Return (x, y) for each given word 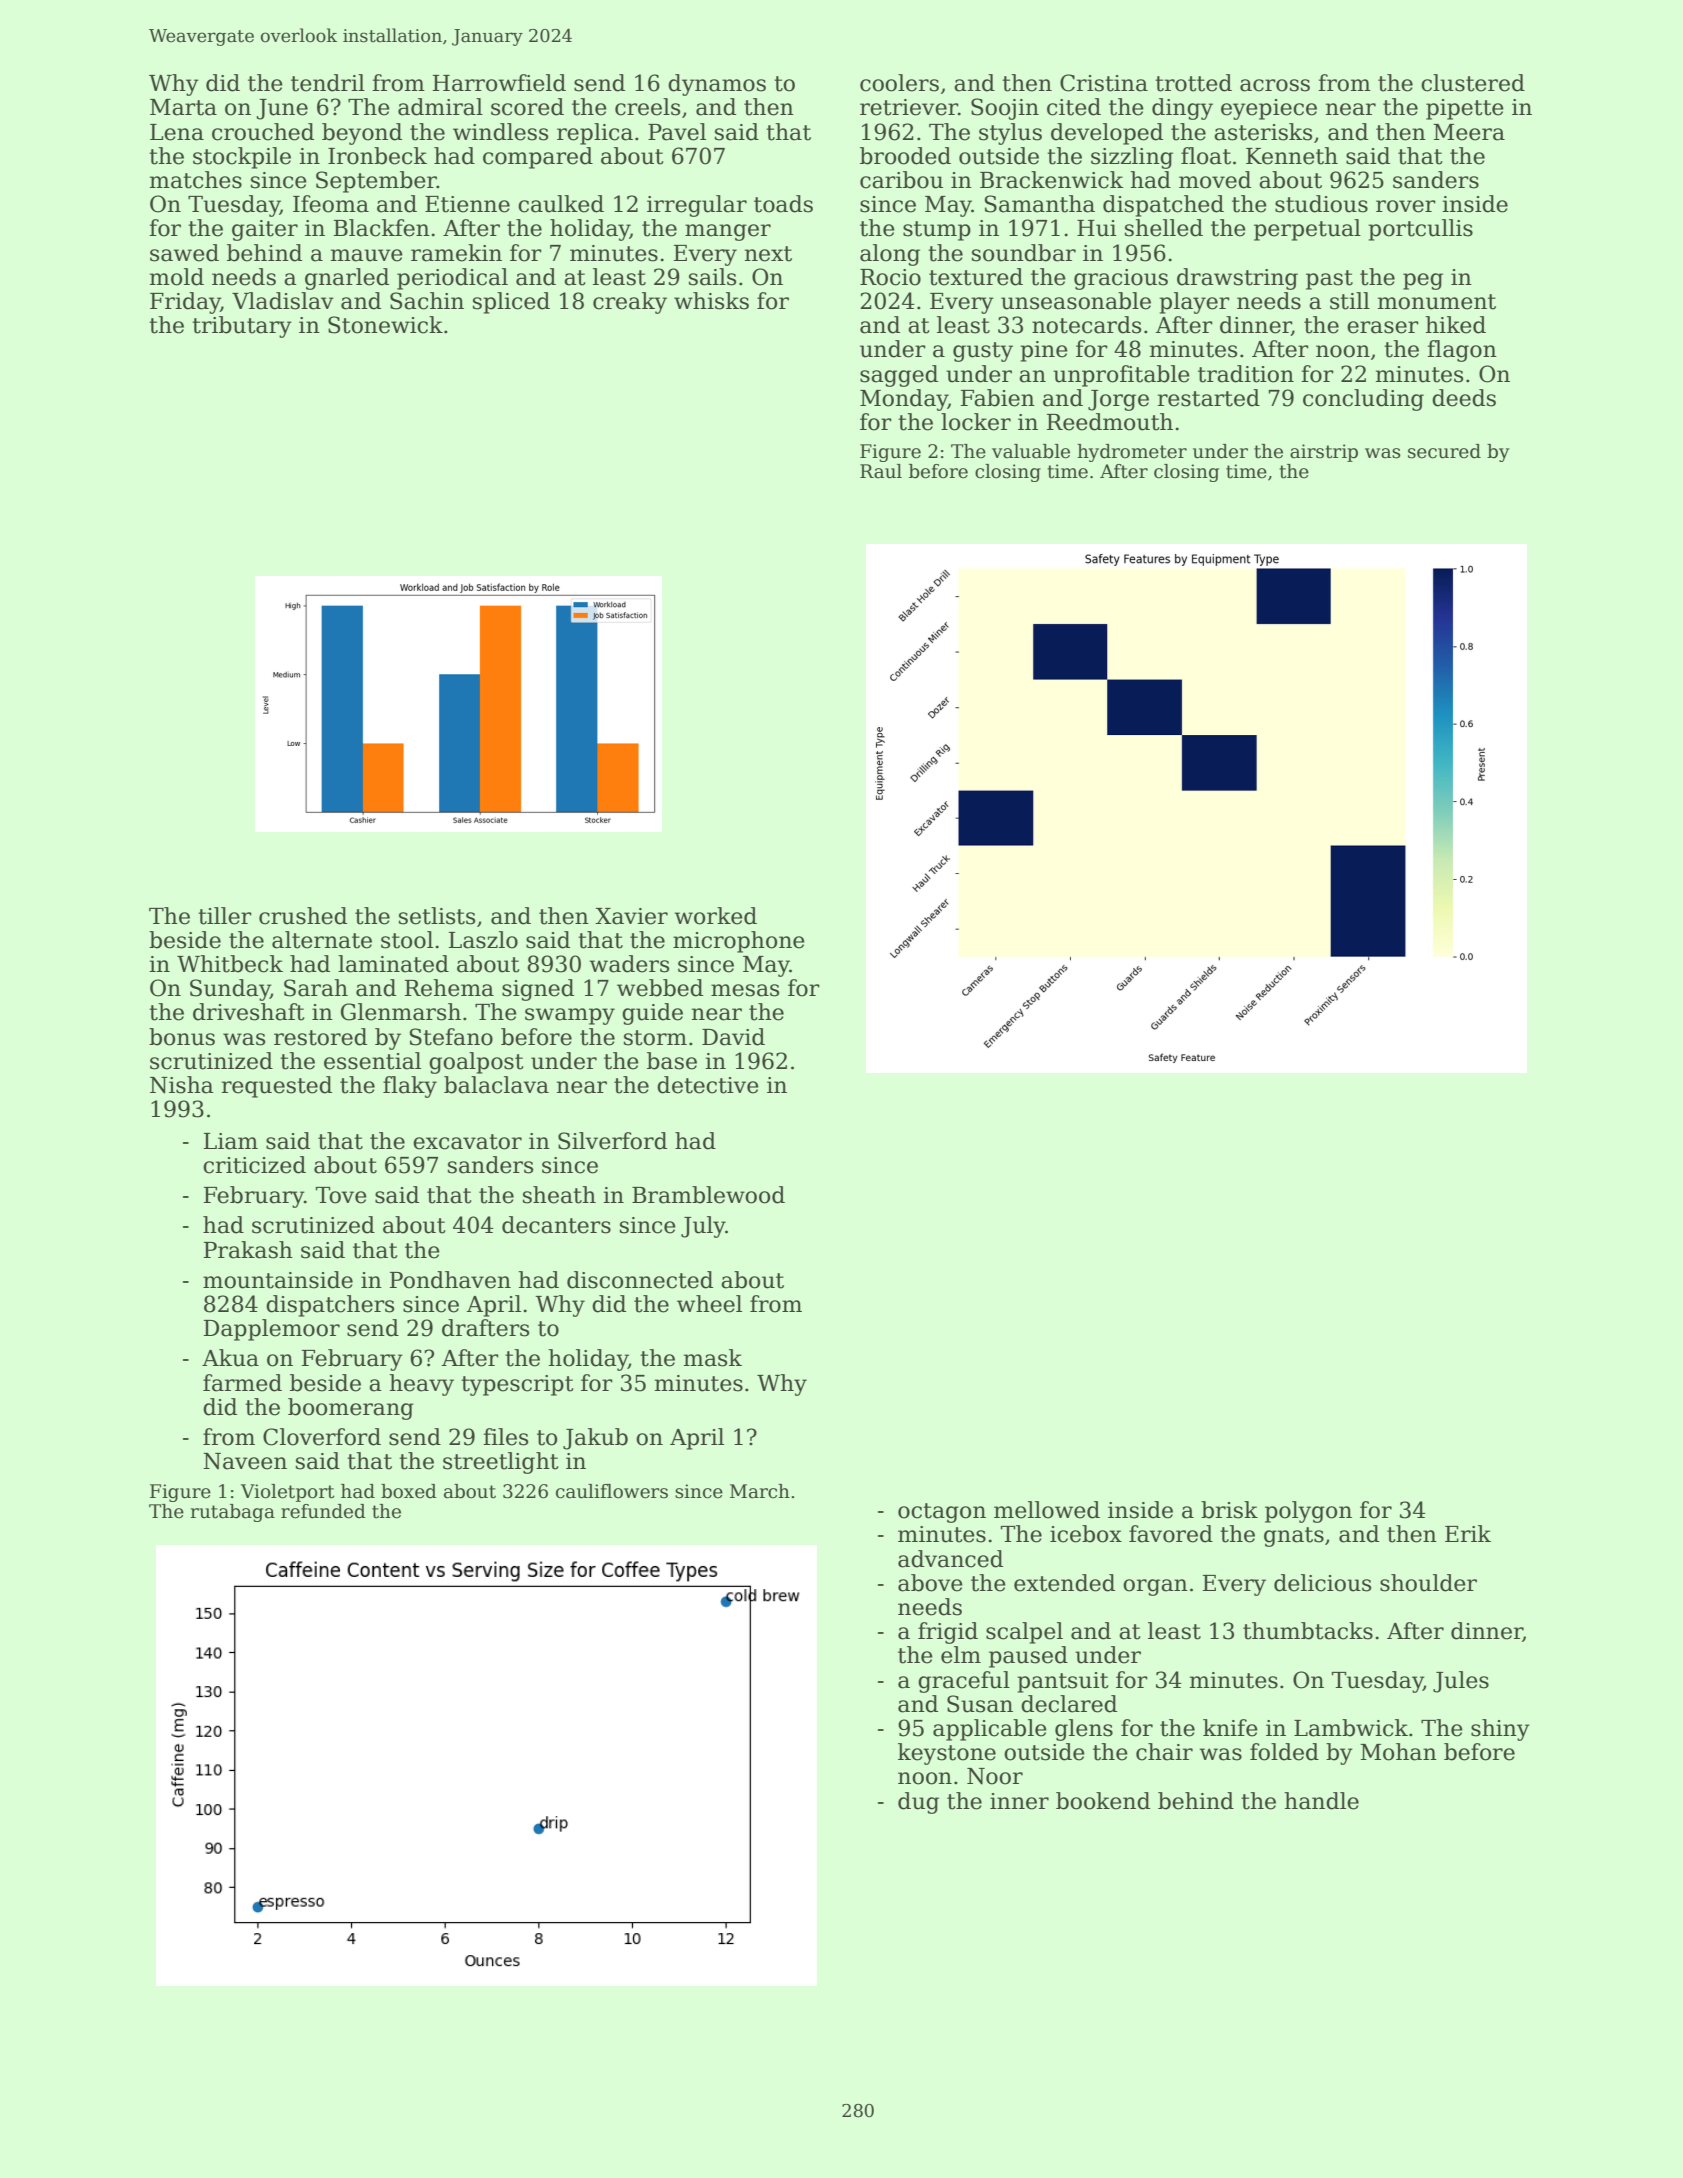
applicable (990, 1730)
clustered (1473, 83)
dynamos (717, 85)
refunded (323, 1511)
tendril (328, 83)
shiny (1500, 1730)
